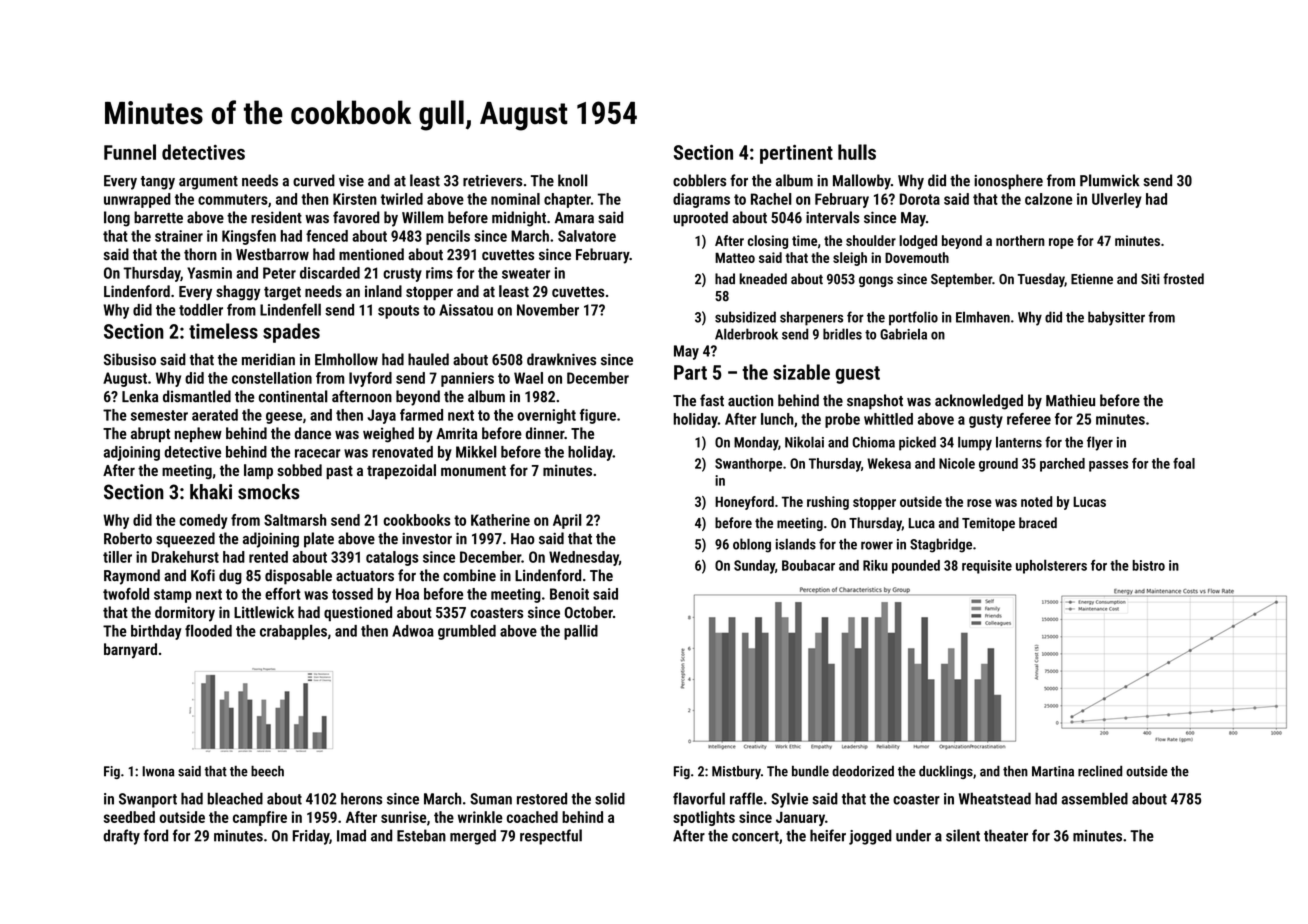 This image has height=924, width=1308. I want to click on barrette, so click(158, 217).
